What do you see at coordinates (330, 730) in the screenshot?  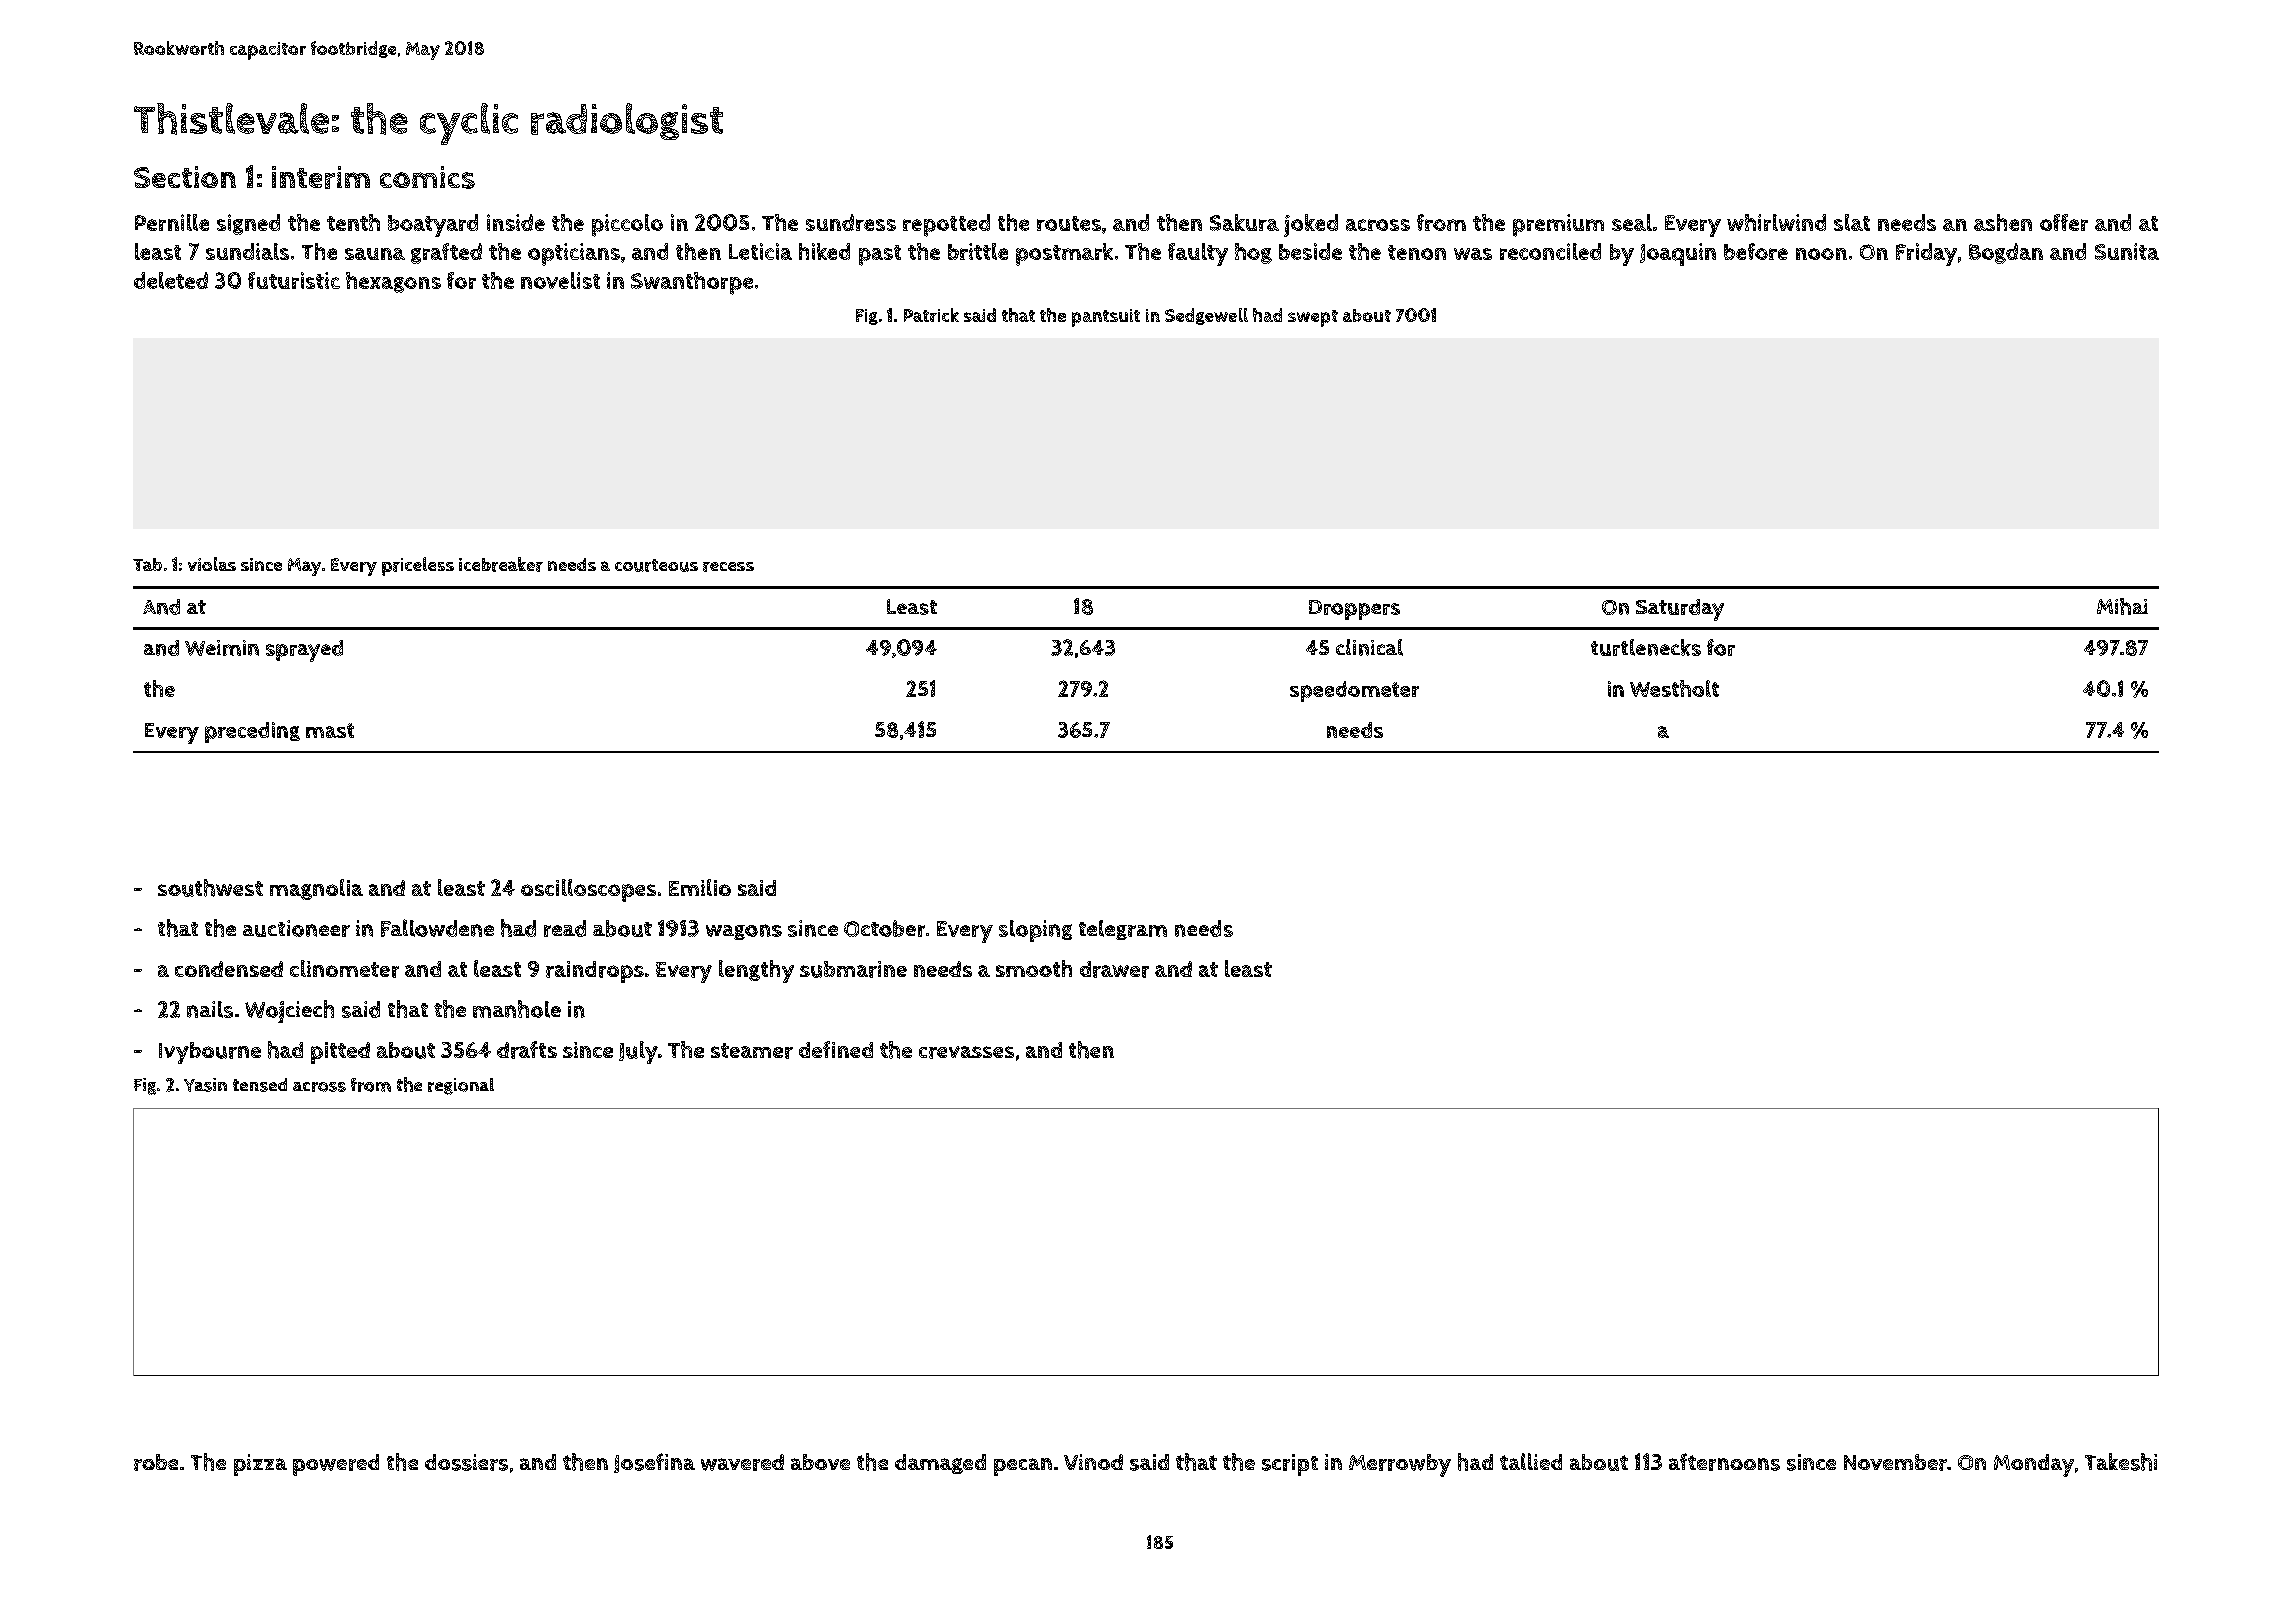 I see `mast` at bounding box center [330, 730].
